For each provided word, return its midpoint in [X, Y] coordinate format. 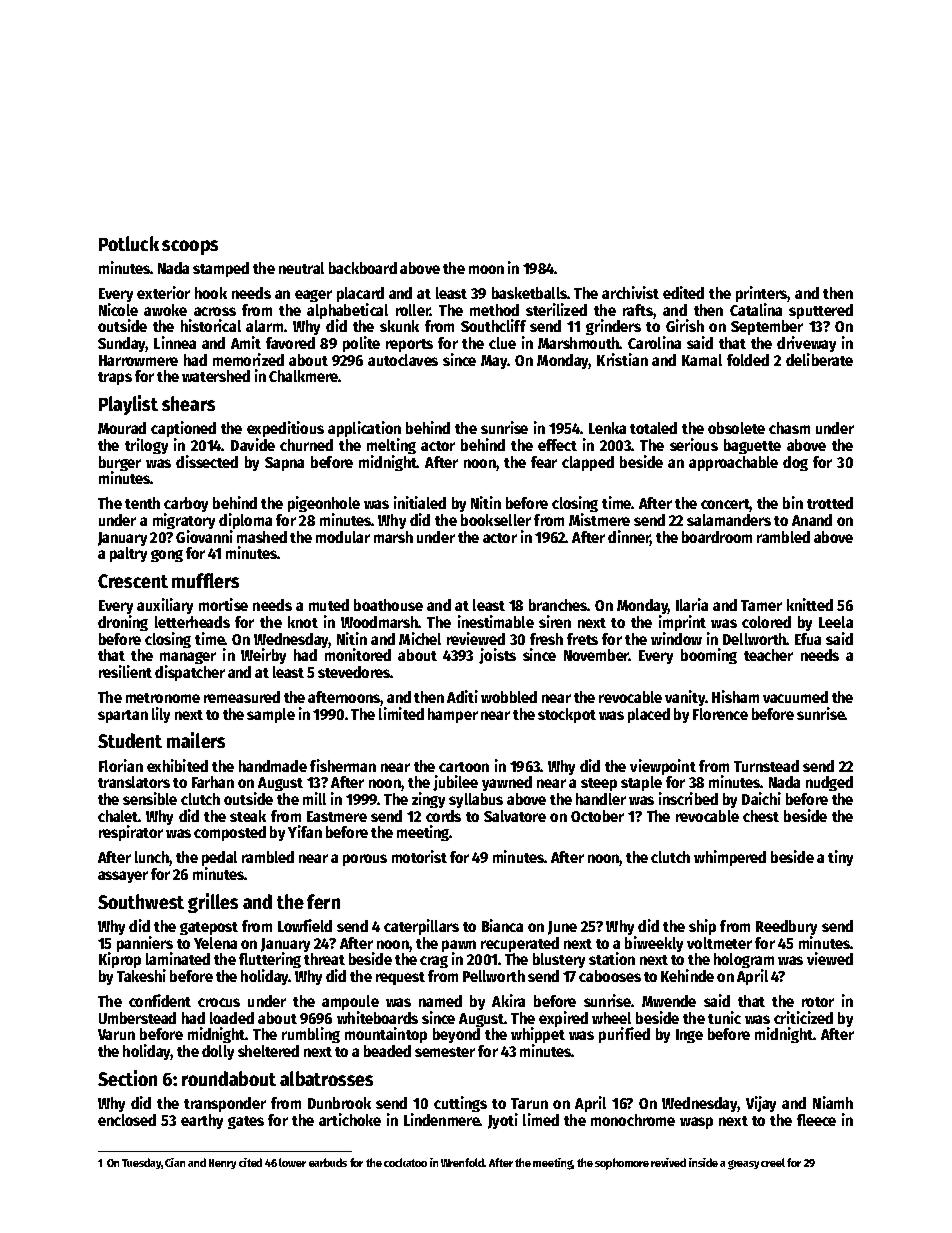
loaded [232, 1018]
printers [762, 294]
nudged [829, 783]
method [494, 310]
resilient [125, 671]
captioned [183, 430]
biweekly [654, 944]
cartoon [464, 767]
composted [230, 833]
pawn [459, 946]
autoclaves [403, 360]
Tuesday [142, 1163]
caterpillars [421, 927]
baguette [752, 446]
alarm [264, 326]
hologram [744, 960]
